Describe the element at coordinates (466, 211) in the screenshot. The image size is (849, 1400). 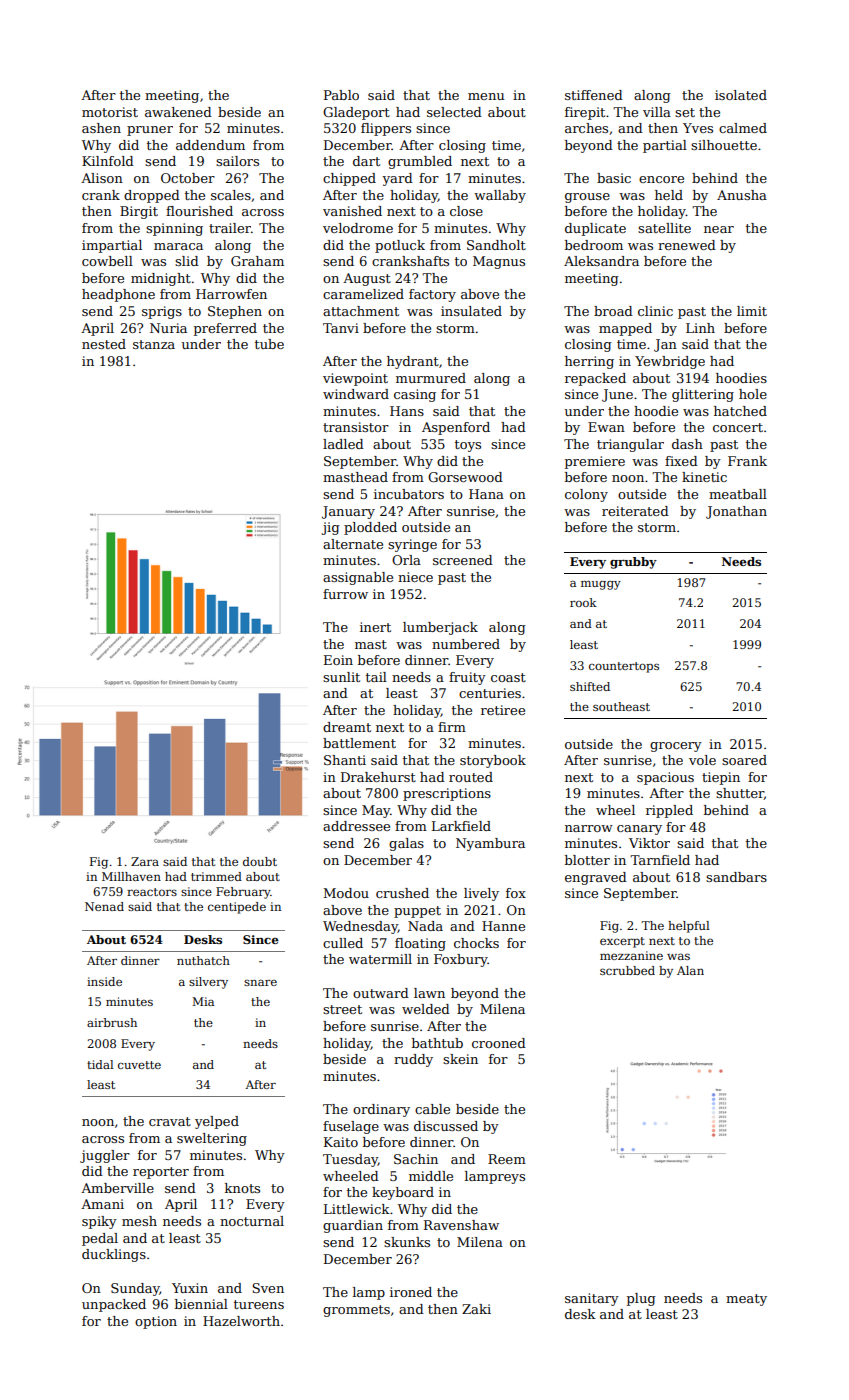
I see `close` at that location.
